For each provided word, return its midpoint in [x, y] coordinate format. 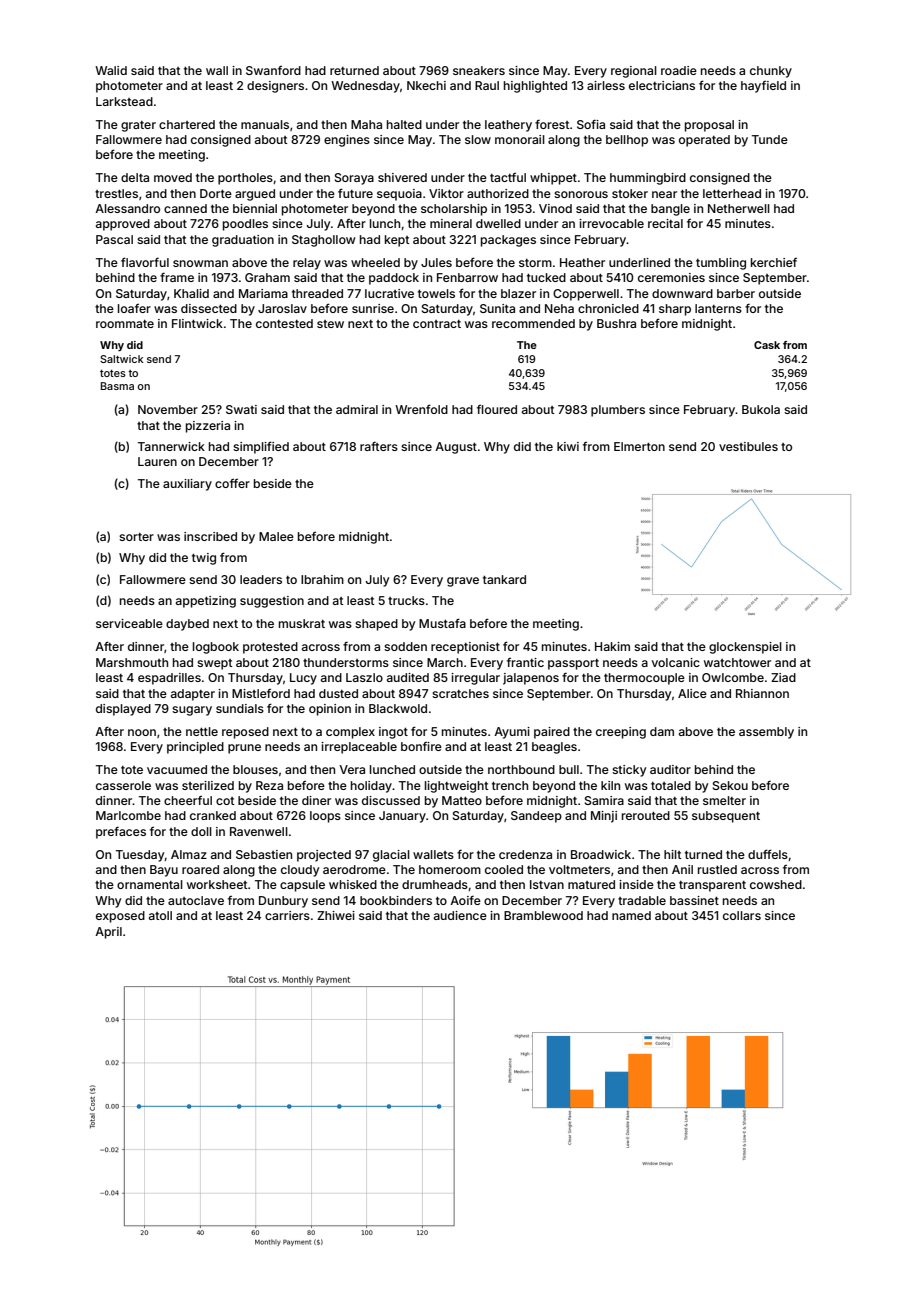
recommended [533, 323]
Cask [767, 345]
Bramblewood [543, 915]
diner [316, 800]
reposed [245, 733]
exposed [120, 917]
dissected [209, 308]
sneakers [479, 70]
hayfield [763, 87]
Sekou [730, 785]
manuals [265, 124]
